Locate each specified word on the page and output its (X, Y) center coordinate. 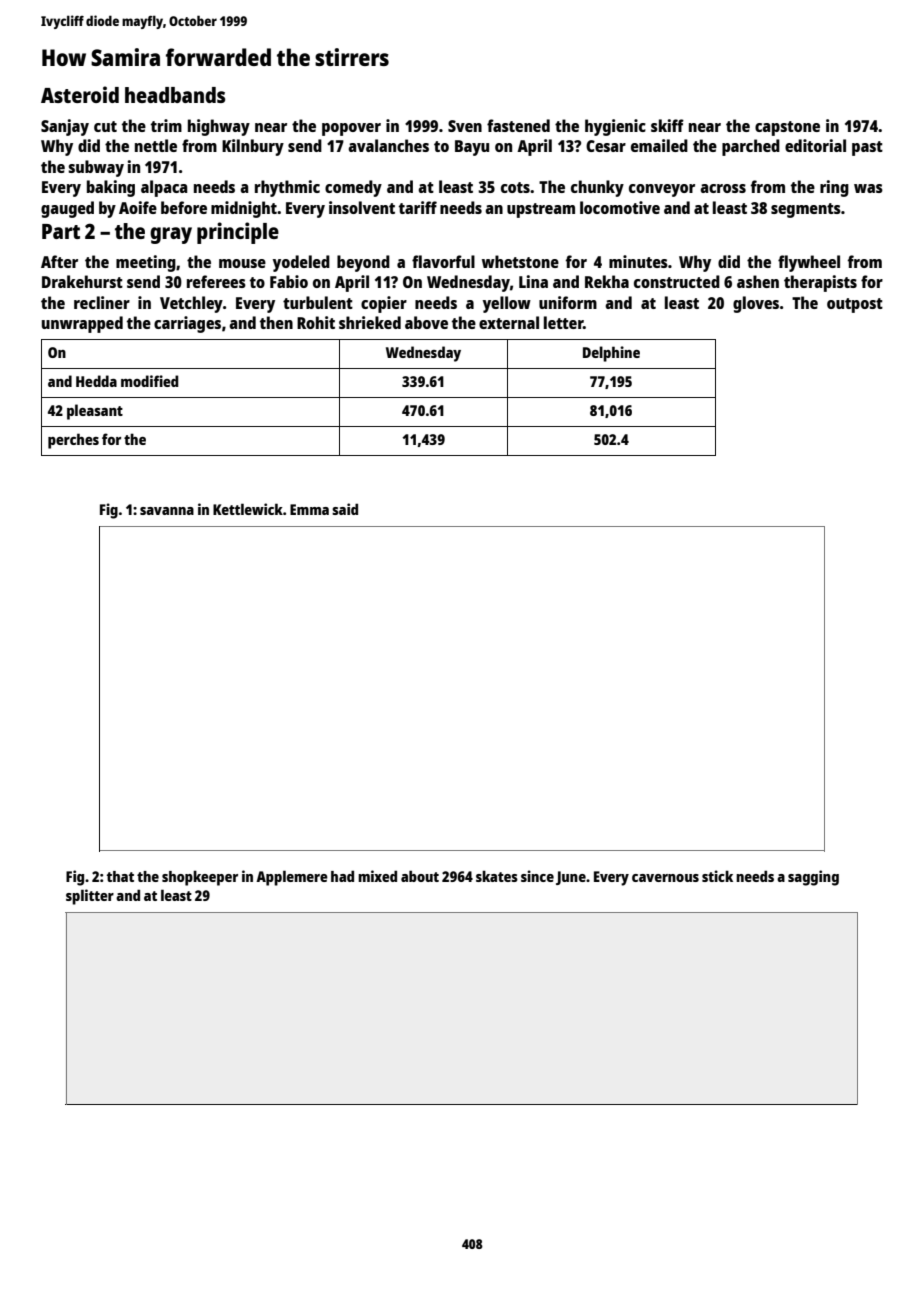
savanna (167, 511)
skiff (667, 125)
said (345, 509)
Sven (465, 126)
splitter (90, 897)
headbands (175, 95)
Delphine (611, 354)
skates (497, 876)
